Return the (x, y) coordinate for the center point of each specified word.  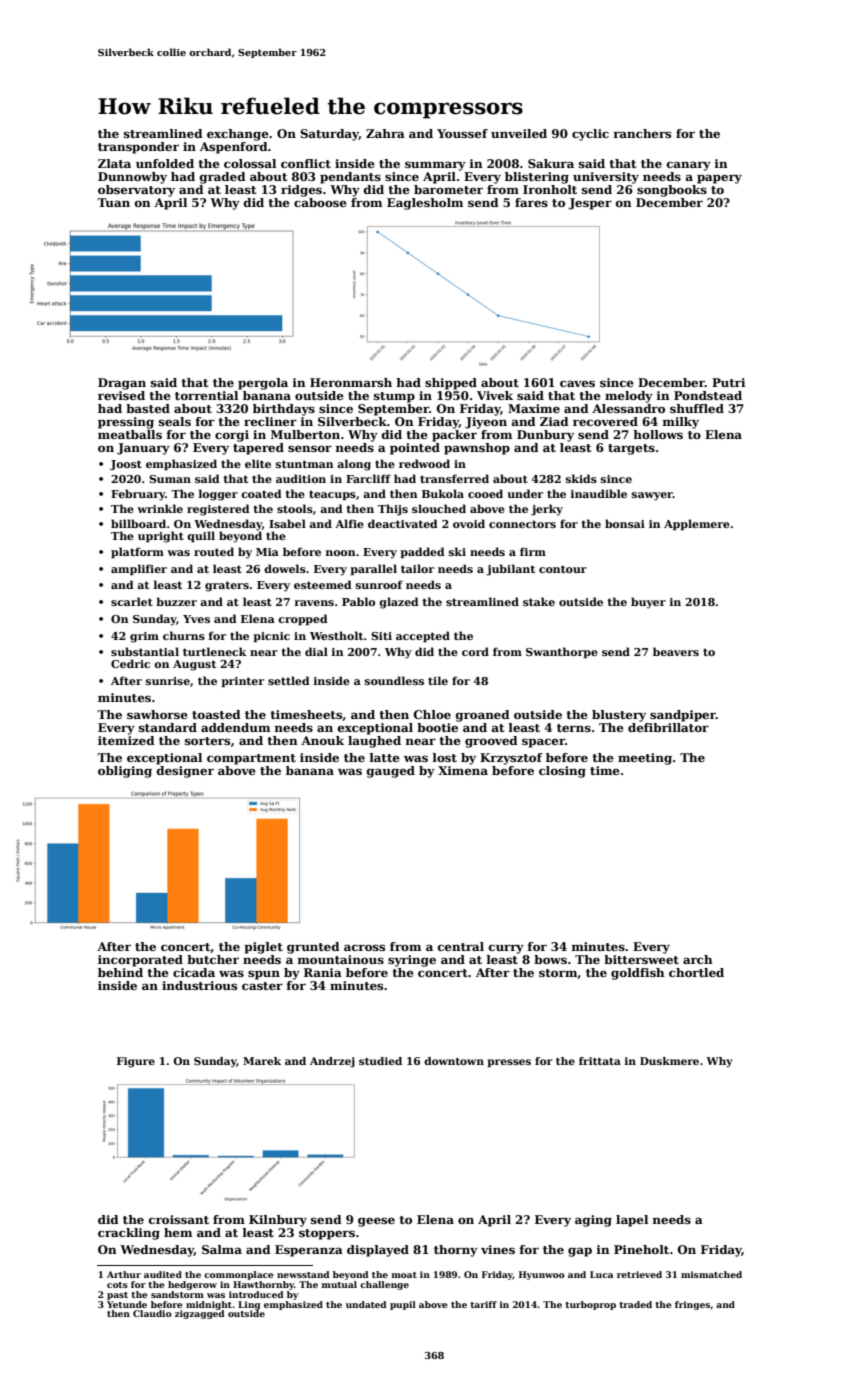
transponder (138, 148)
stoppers (327, 1234)
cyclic (590, 135)
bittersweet (641, 959)
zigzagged (200, 1314)
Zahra (385, 133)
